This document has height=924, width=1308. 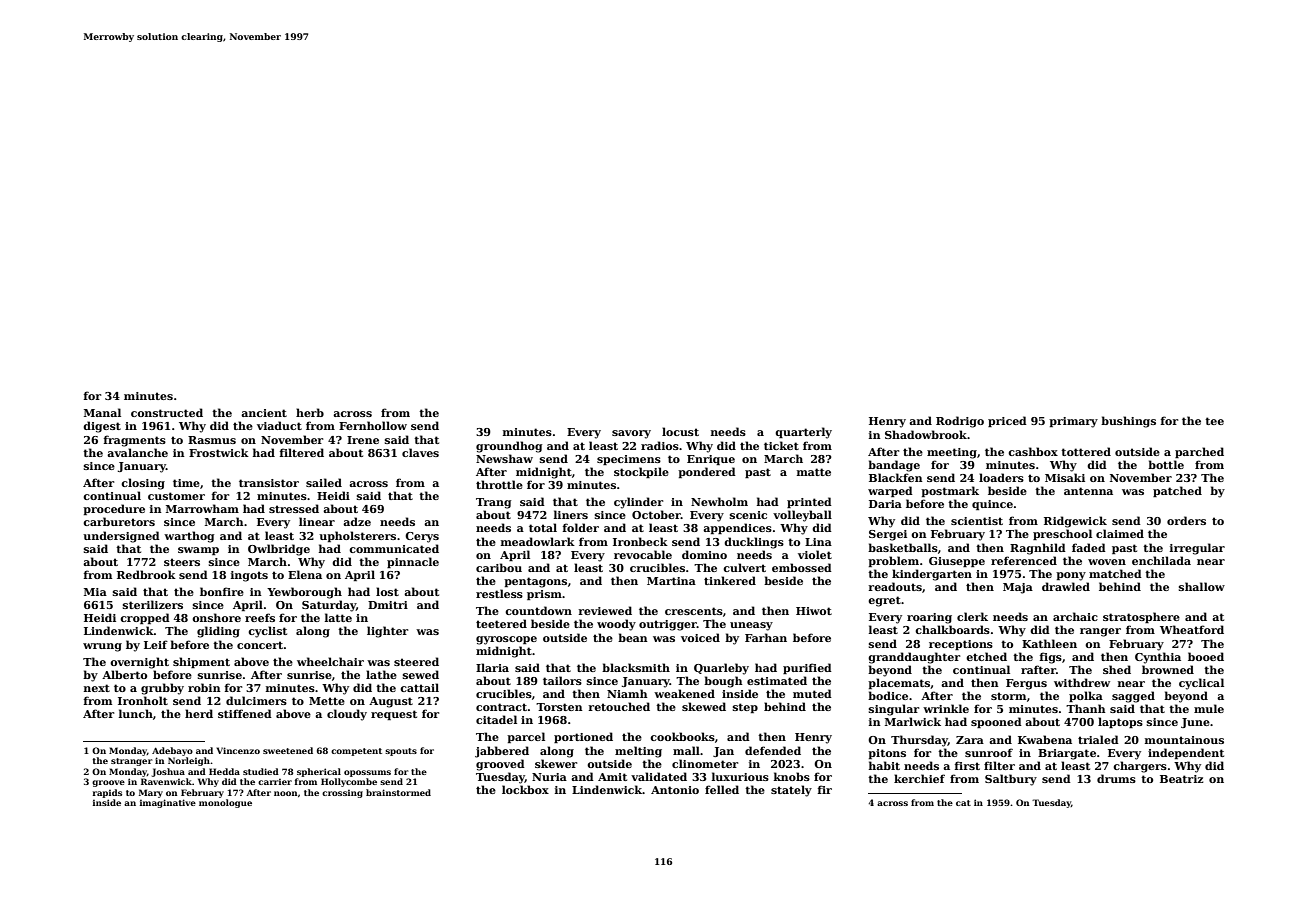 I want to click on herb, so click(x=310, y=412).
